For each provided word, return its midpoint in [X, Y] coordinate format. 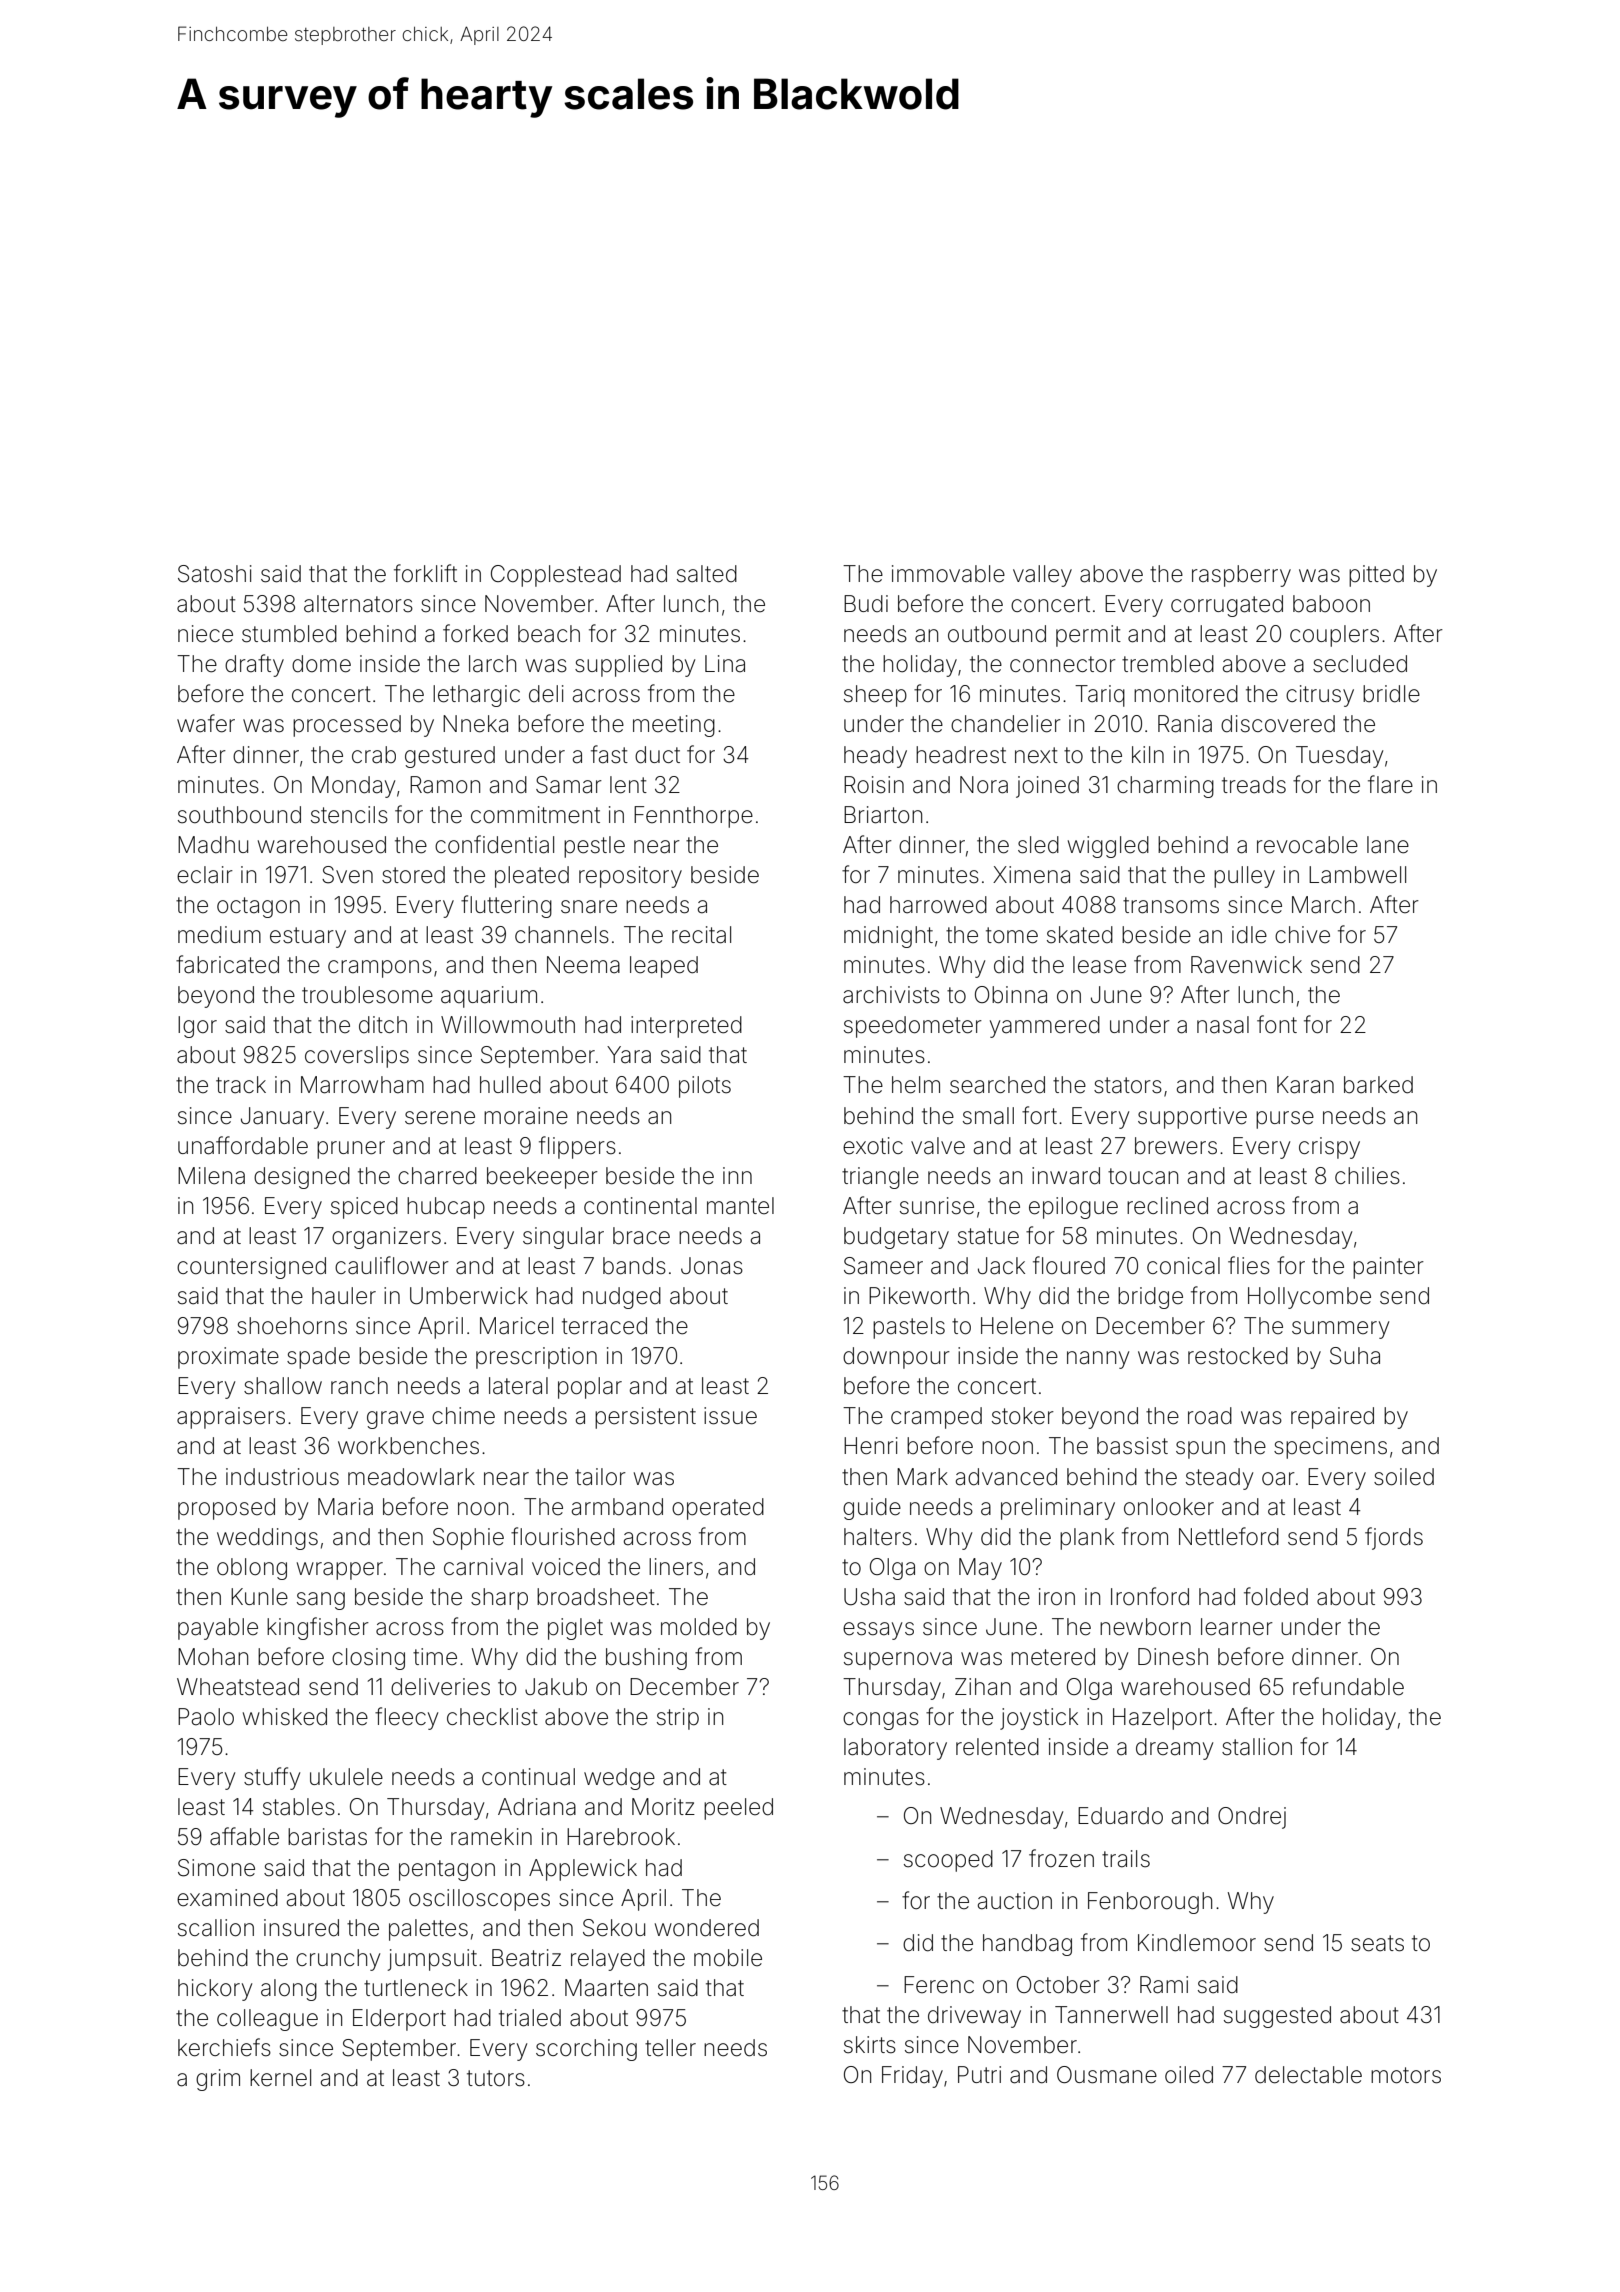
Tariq [1100, 696]
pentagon [447, 1870]
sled [1038, 845]
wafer [206, 723]
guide [872, 1509]
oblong [252, 1569]
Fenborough [1150, 1903]
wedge [619, 1779]
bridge [1150, 1298]
